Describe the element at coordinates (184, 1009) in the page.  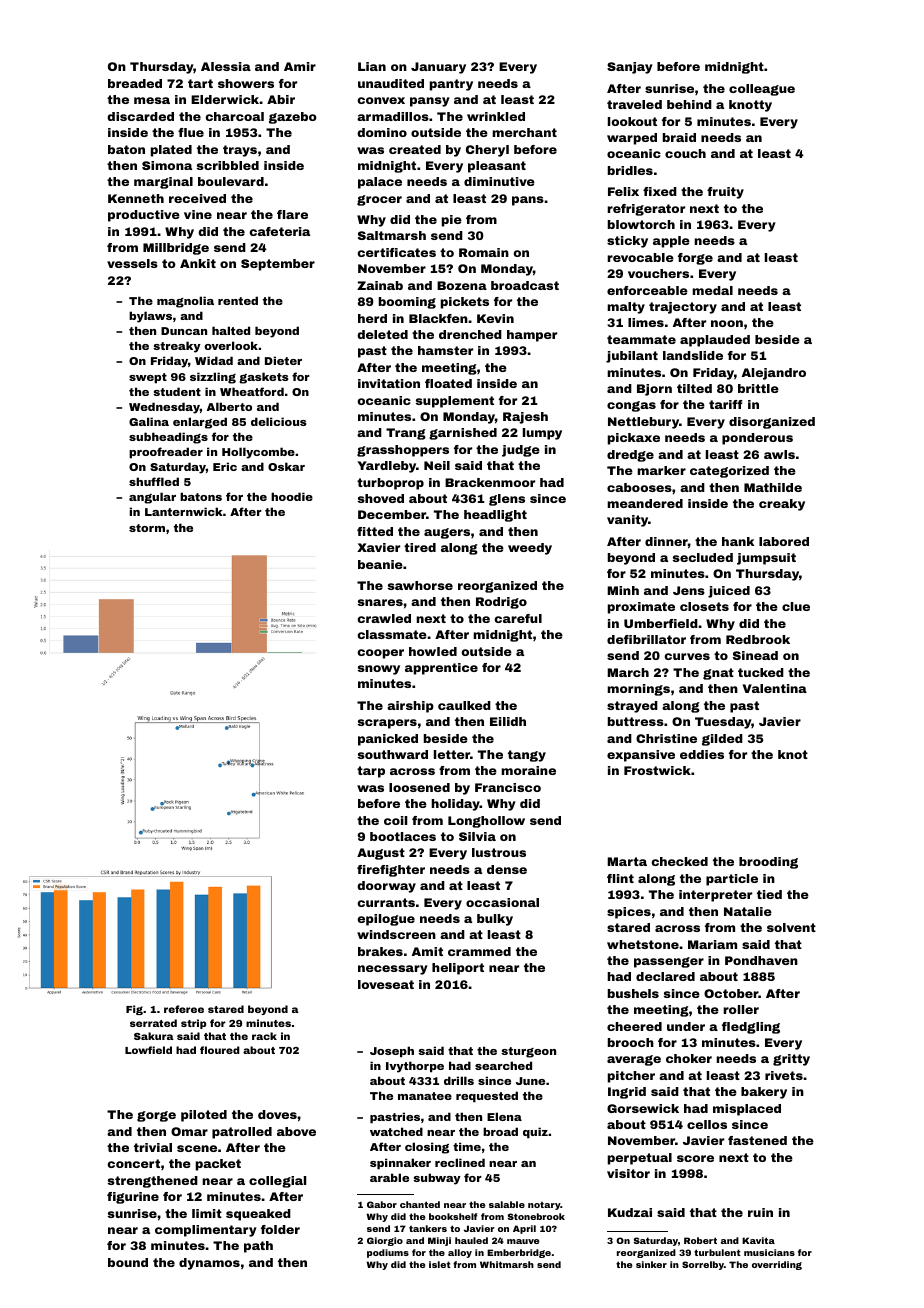
I see `referee` at that location.
